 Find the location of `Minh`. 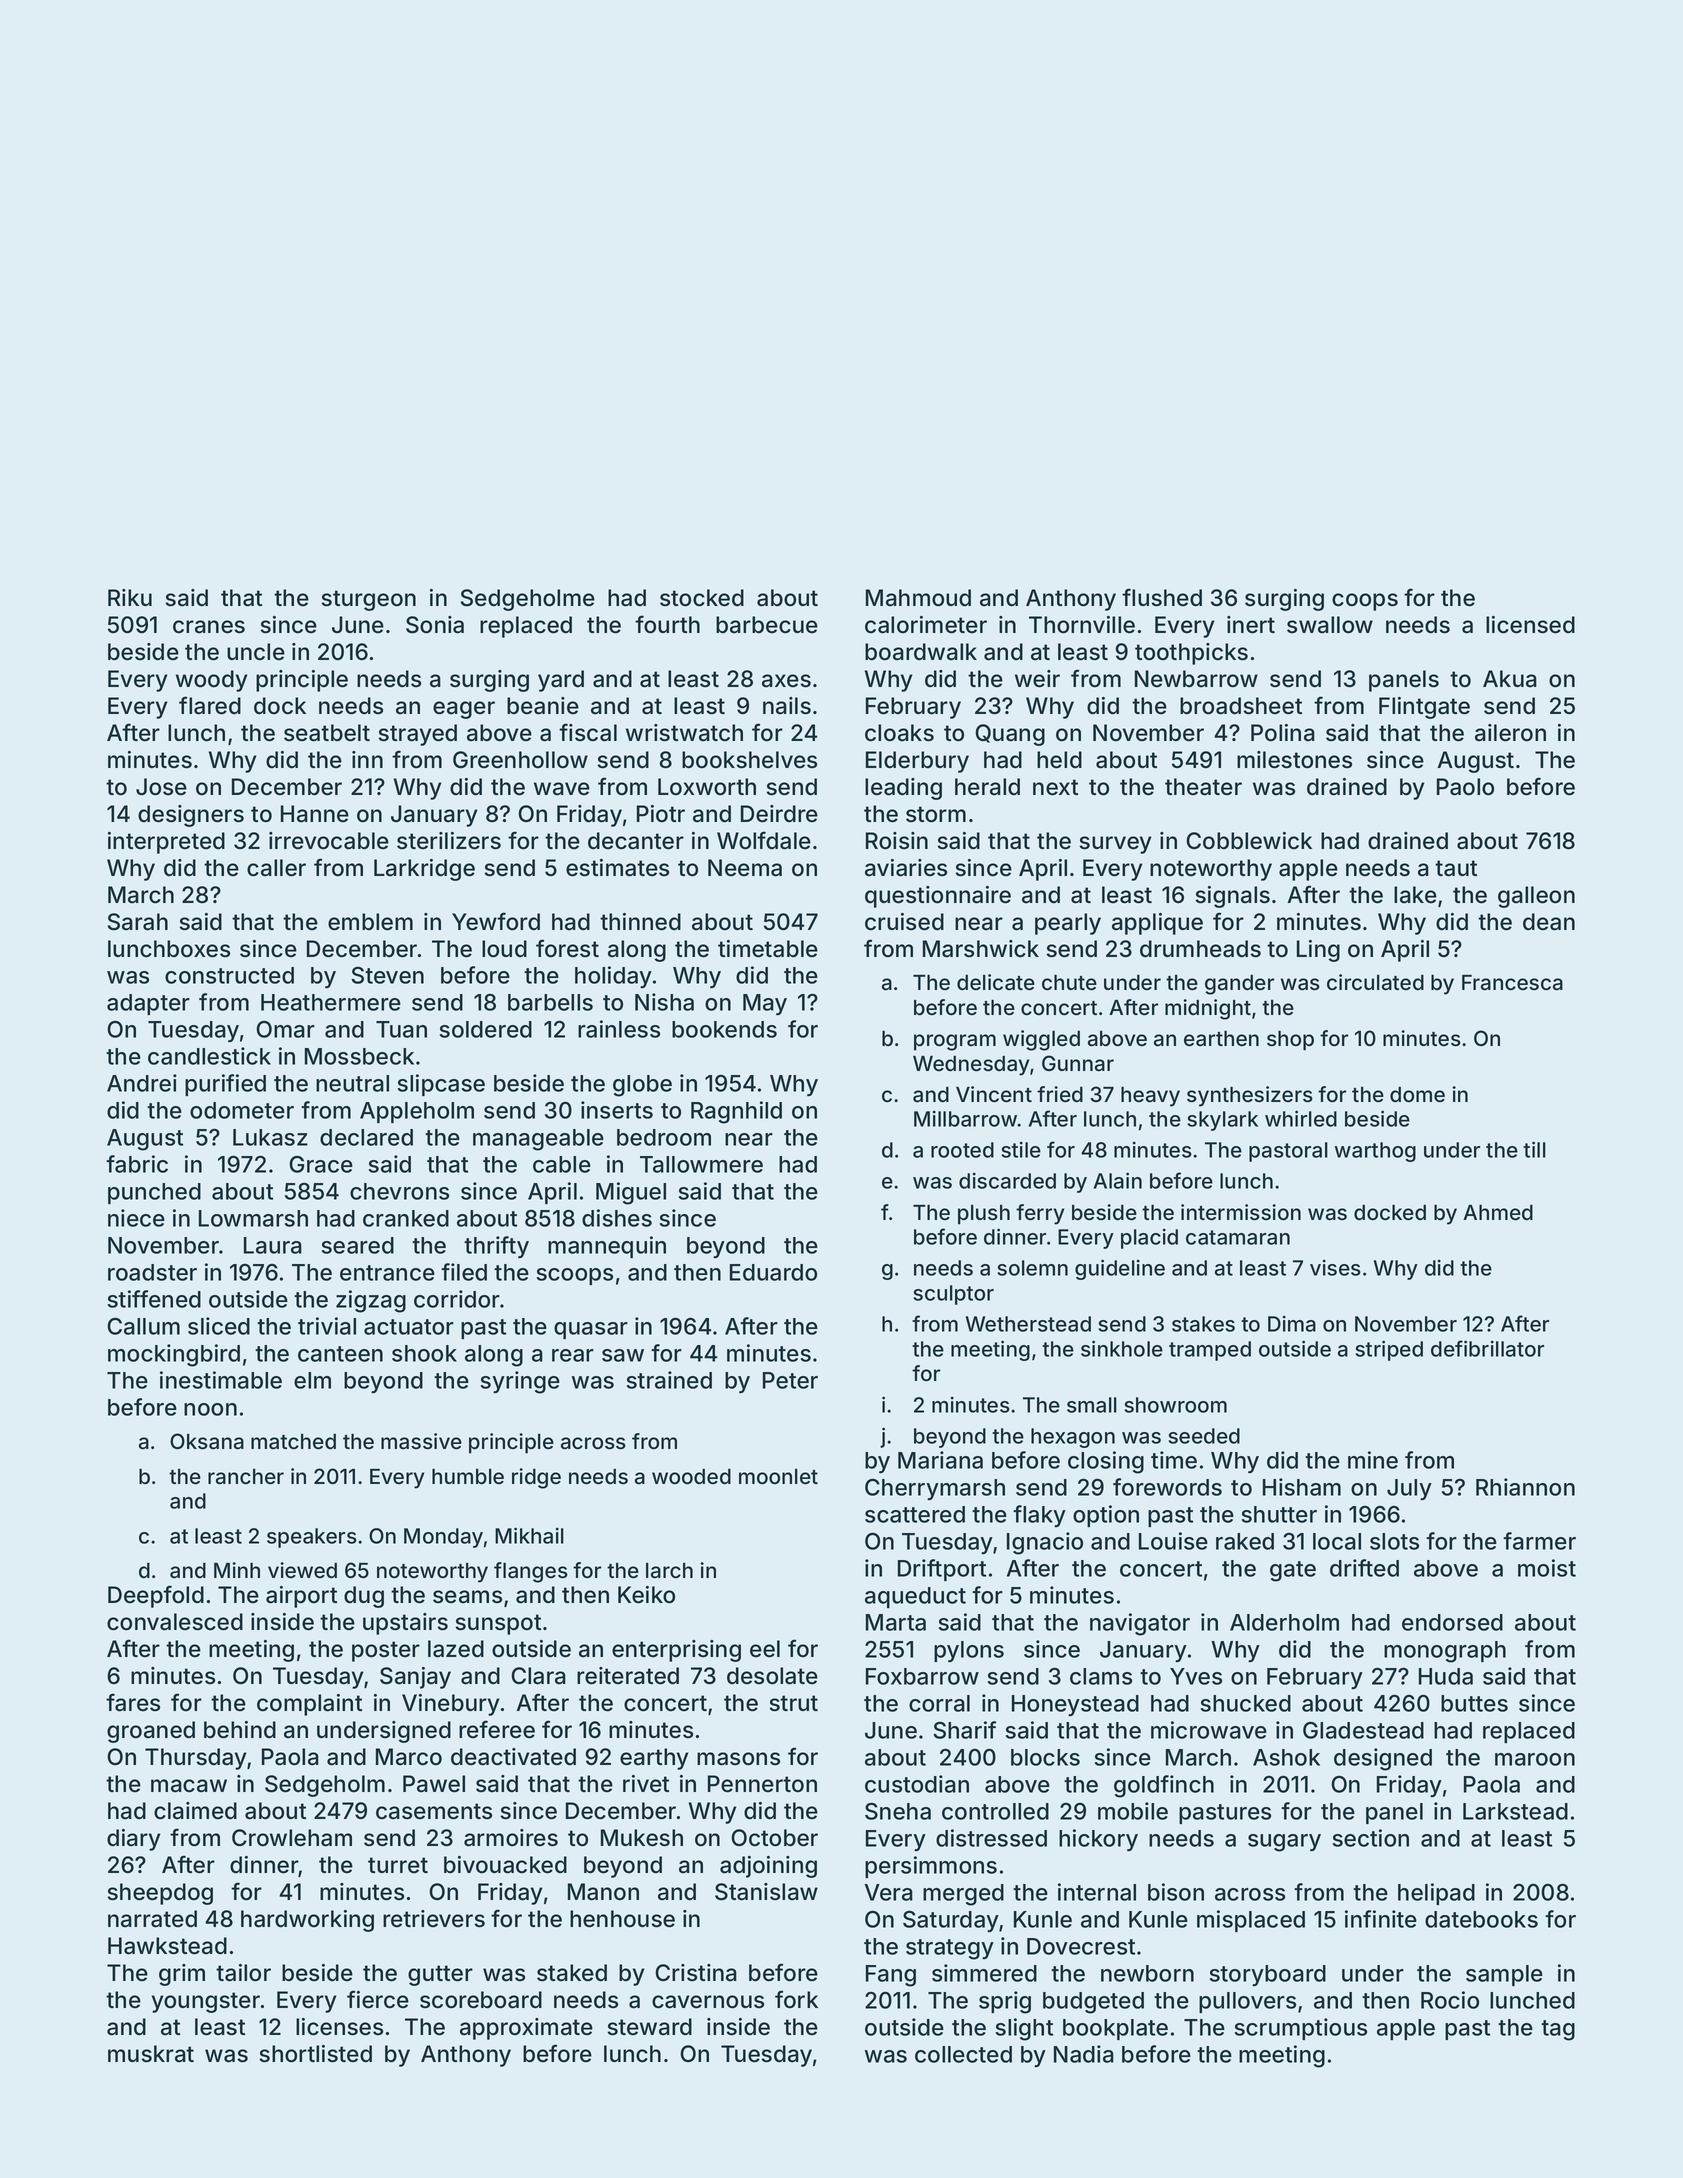

Minh is located at coordinates (237, 1570).
